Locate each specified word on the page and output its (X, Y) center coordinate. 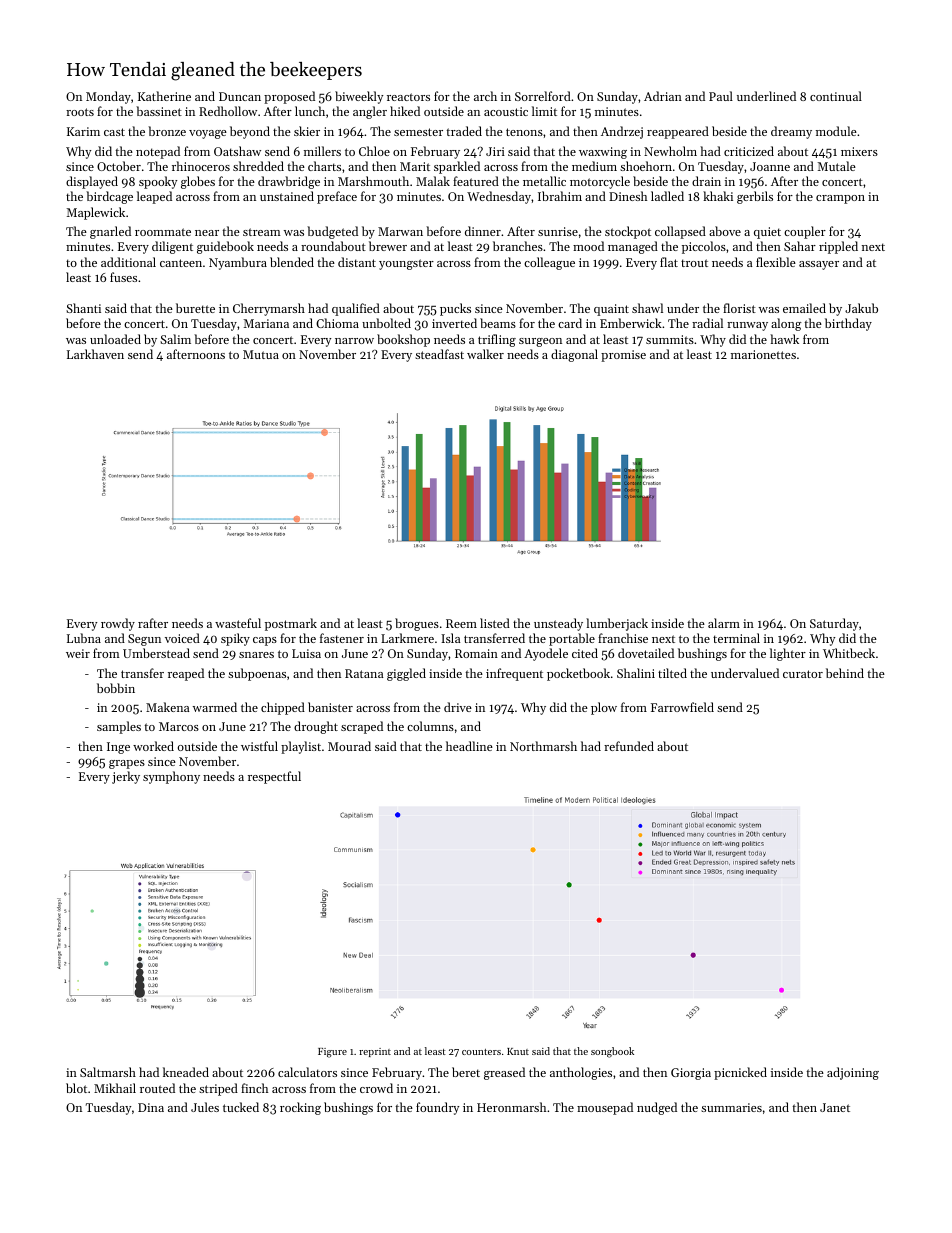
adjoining (853, 1073)
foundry (437, 1108)
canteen (181, 263)
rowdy (118, 624)
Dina (151, 1107)
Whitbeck (849, 653)
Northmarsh (543, 746)
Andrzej (622, 132)
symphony (171, 777)
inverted (454, 323)
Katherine (164, 96)
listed (495, 623)
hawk (784, 339)
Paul (721, 96)
